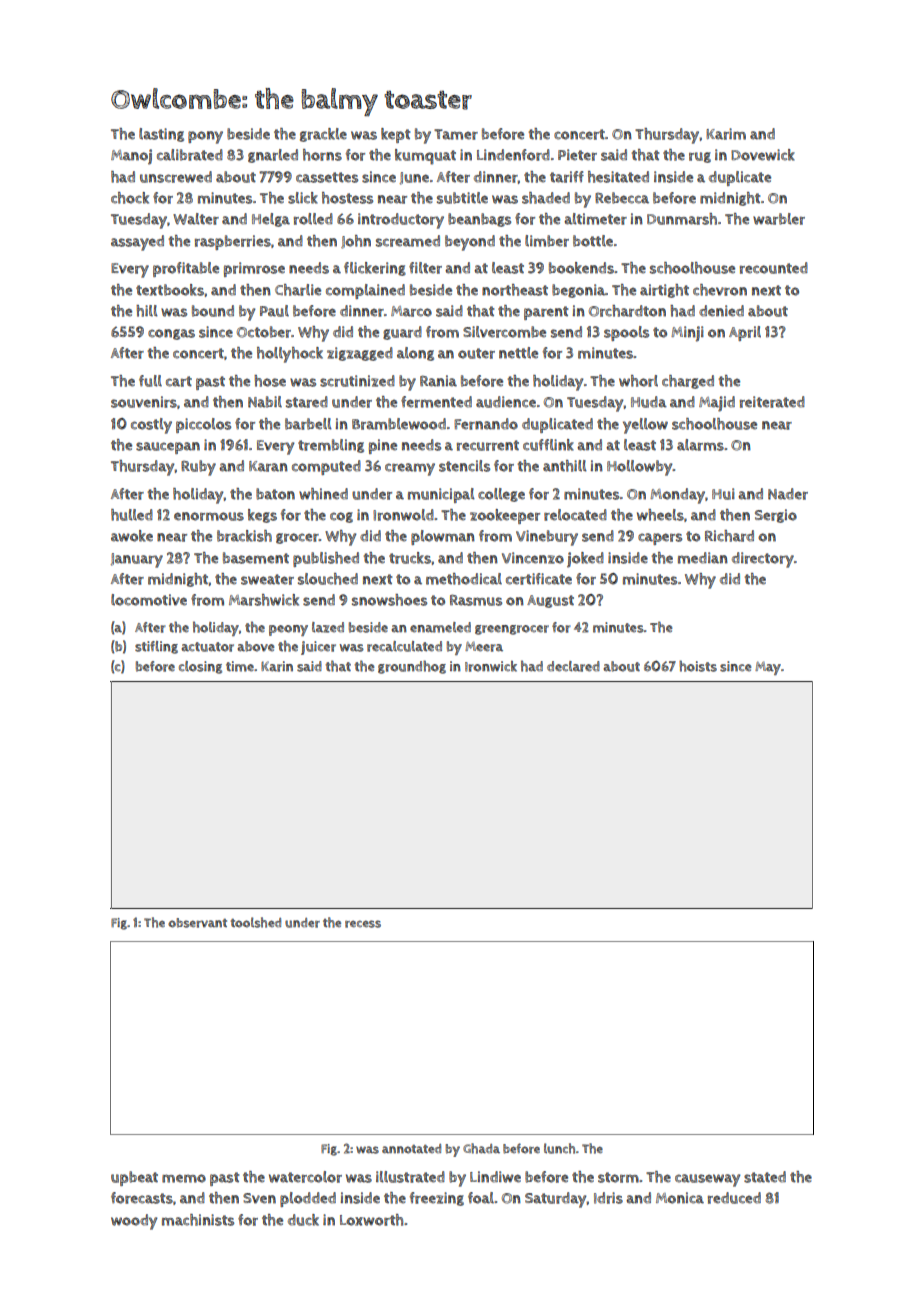  I want to click on Karim, so click(726, 134).
